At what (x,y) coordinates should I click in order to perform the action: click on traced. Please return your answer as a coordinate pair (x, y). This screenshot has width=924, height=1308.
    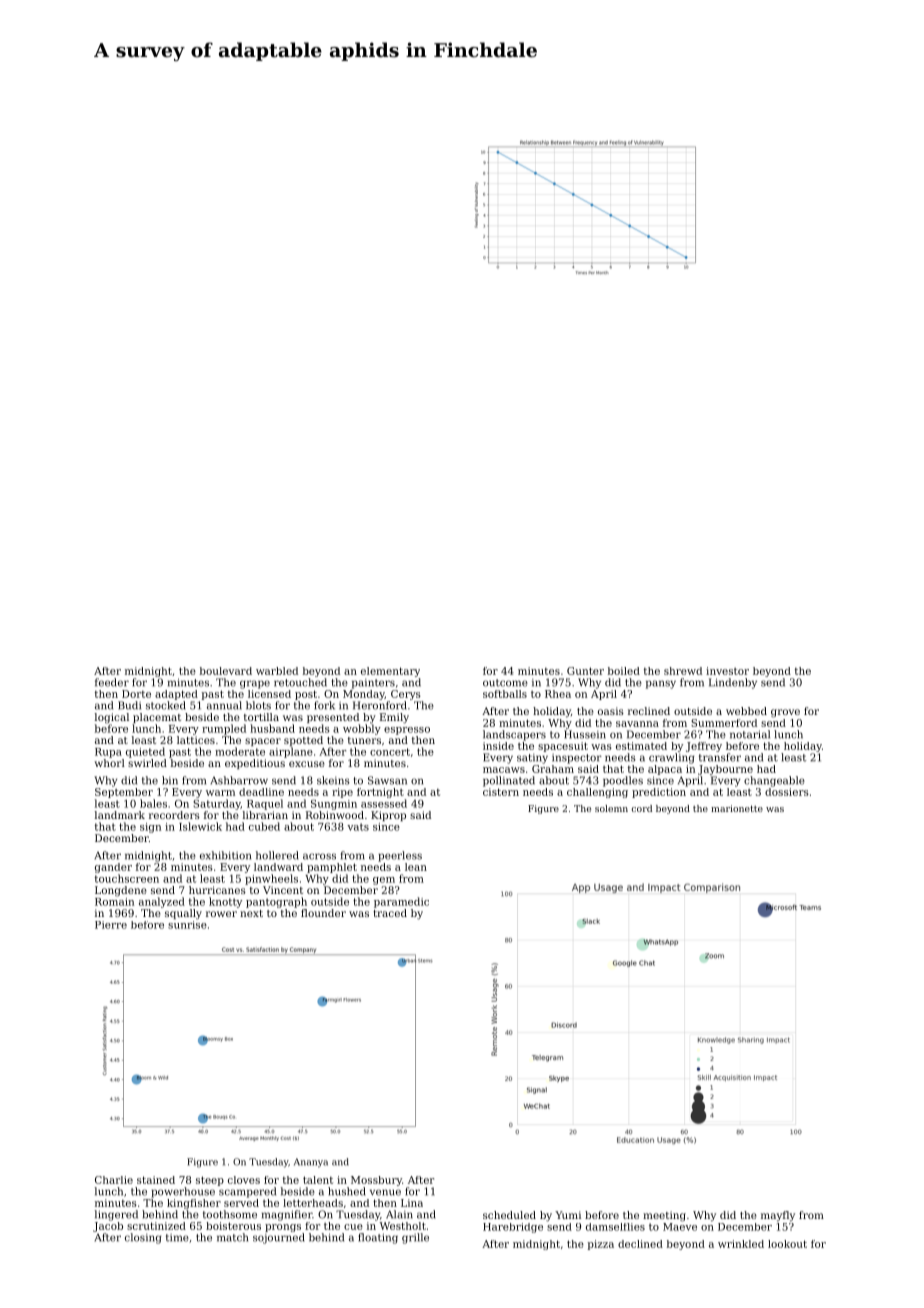
    Looking at the image, I should click on (390, 913).
